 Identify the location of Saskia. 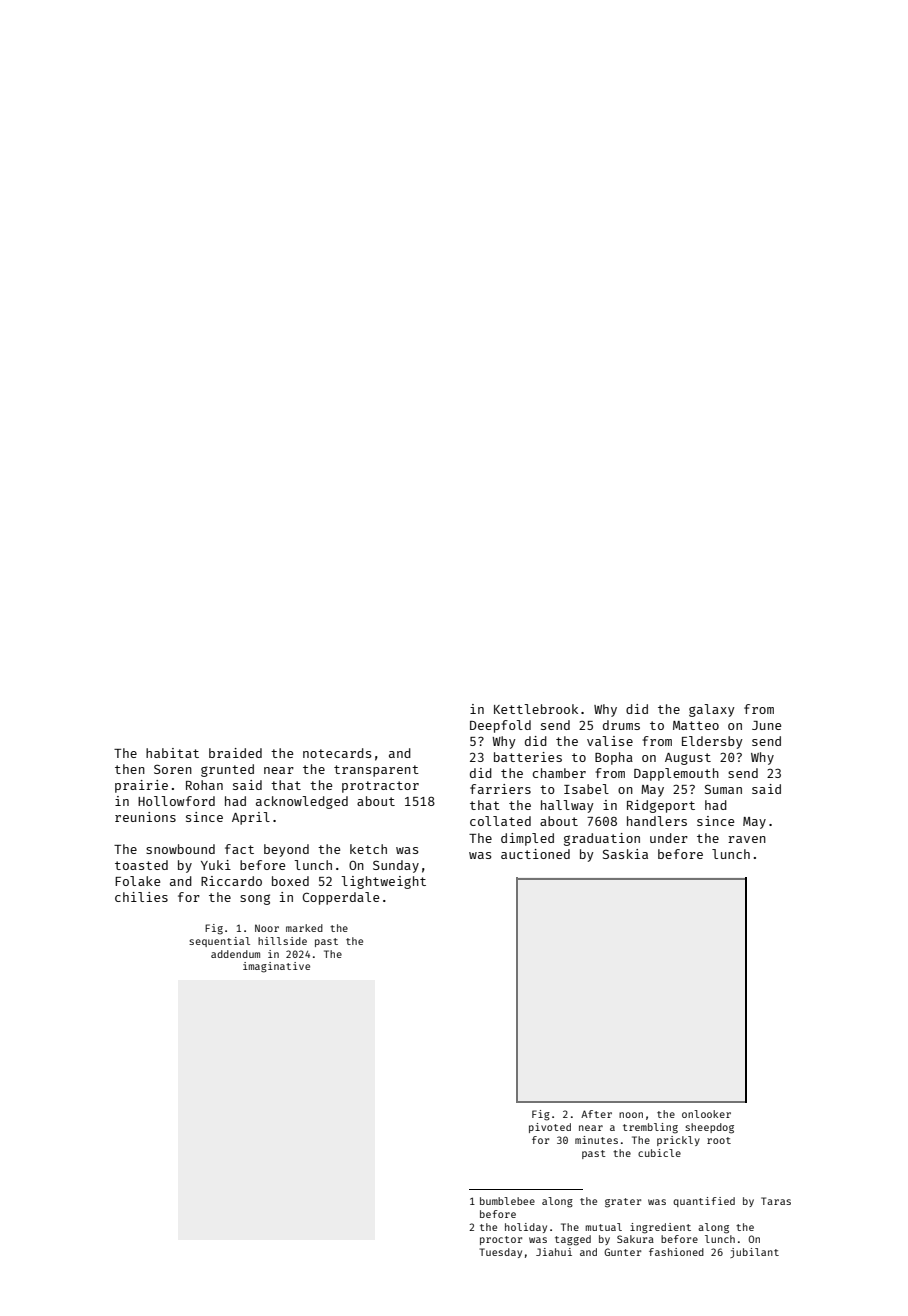
(625, 854).
